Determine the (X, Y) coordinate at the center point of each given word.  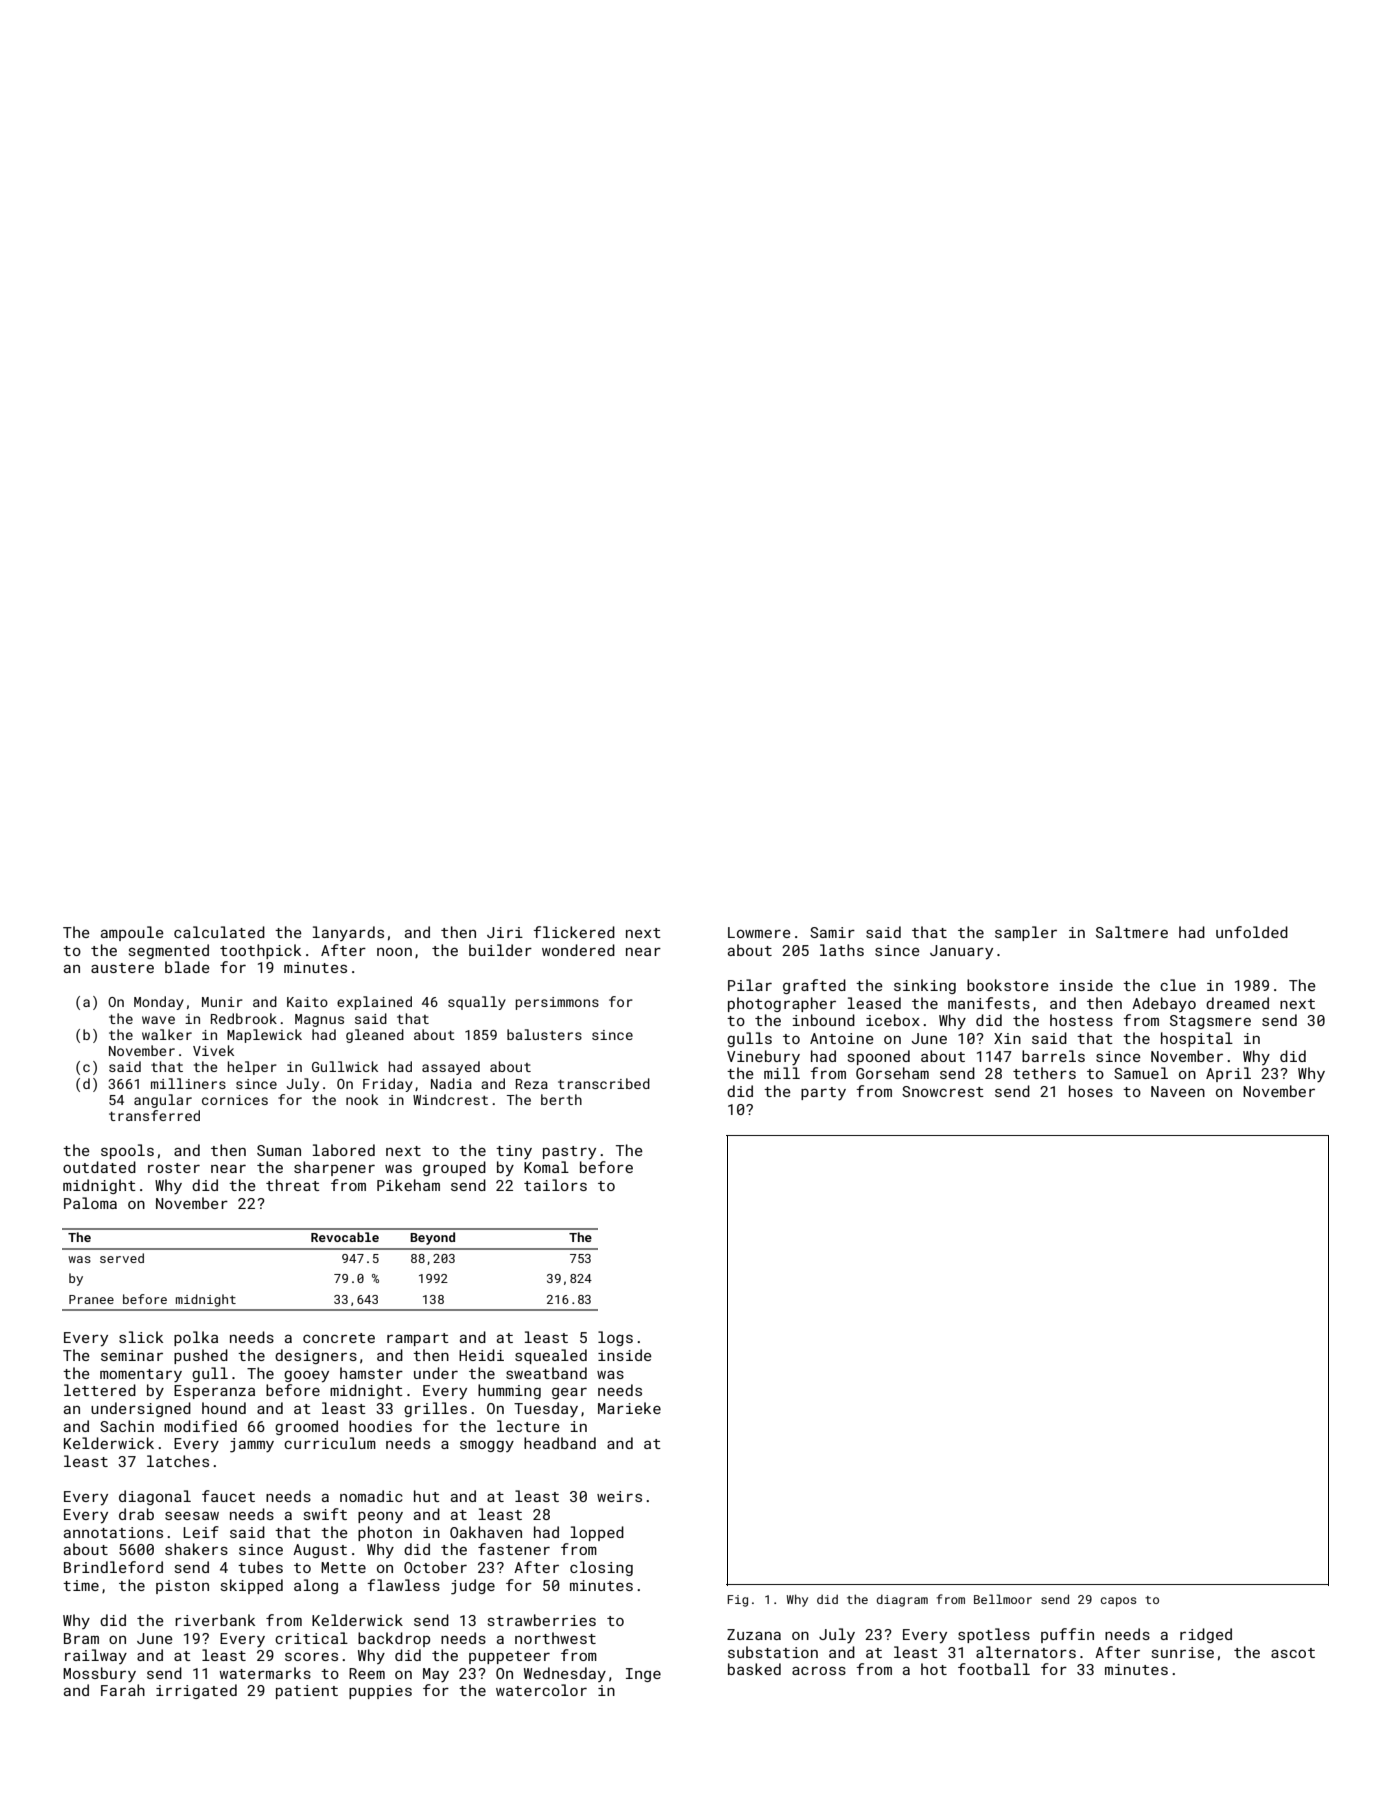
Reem (367, 1673)
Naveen (1178, 1091)
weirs (619, 1496)
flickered (574, 932)
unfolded (1252, 932)
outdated (99, 1167)
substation (773, 1652)
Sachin (127, 1426)
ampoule (132, 933)
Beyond (432, 1238)
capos (1118, 1602)
